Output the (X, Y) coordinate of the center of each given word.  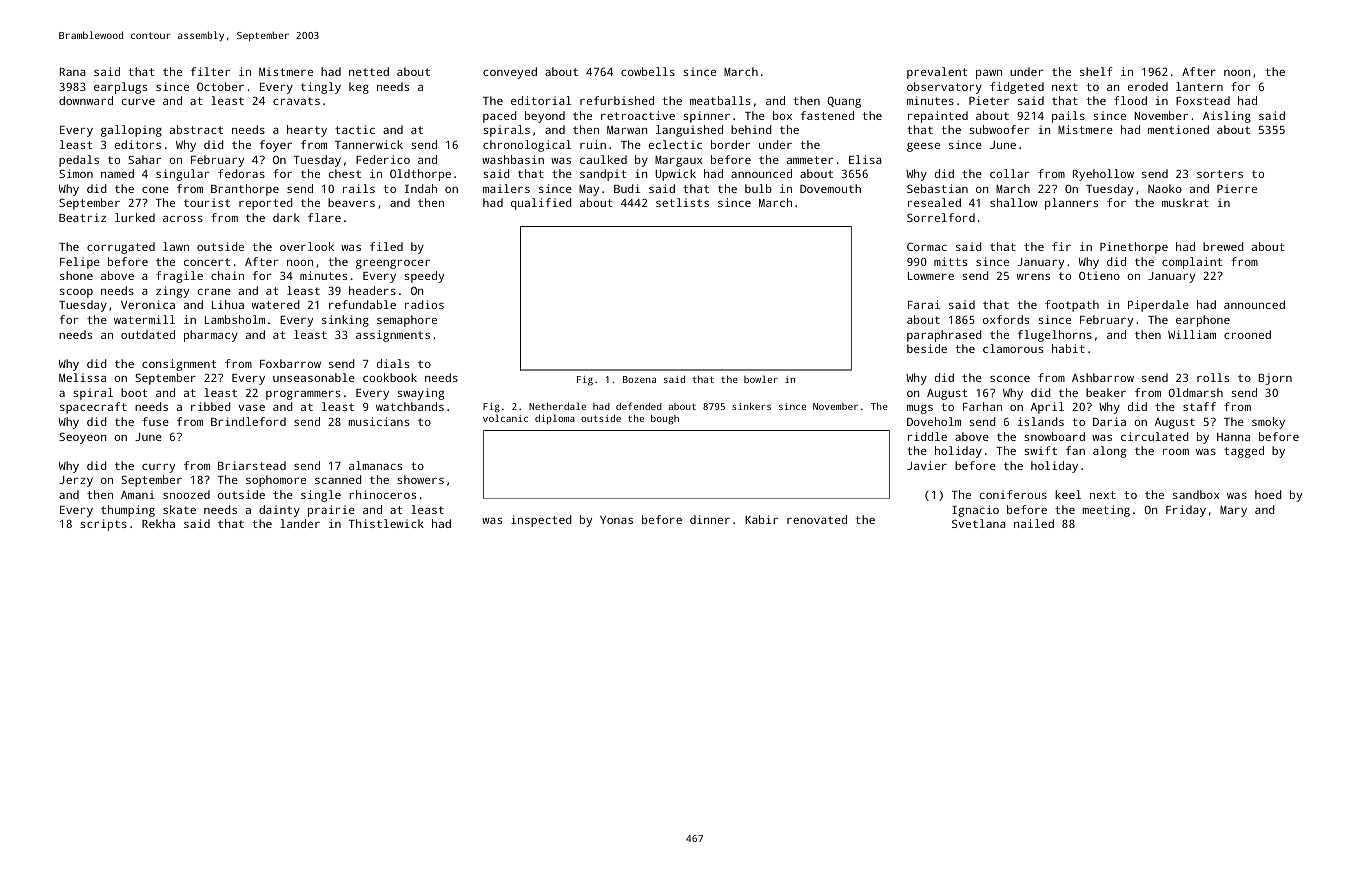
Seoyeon (82, 438)
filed (386, 246)
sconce (1010, 379)
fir (1061, 246)
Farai (924, 304)
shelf (1096, 71)
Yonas (616, 520)
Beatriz (82, 217)
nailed (1034, 523)
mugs (920, 409)
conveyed (510, 73)
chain (227, 275)
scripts (103, 525)
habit (1068, 348)
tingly (321, 88)
